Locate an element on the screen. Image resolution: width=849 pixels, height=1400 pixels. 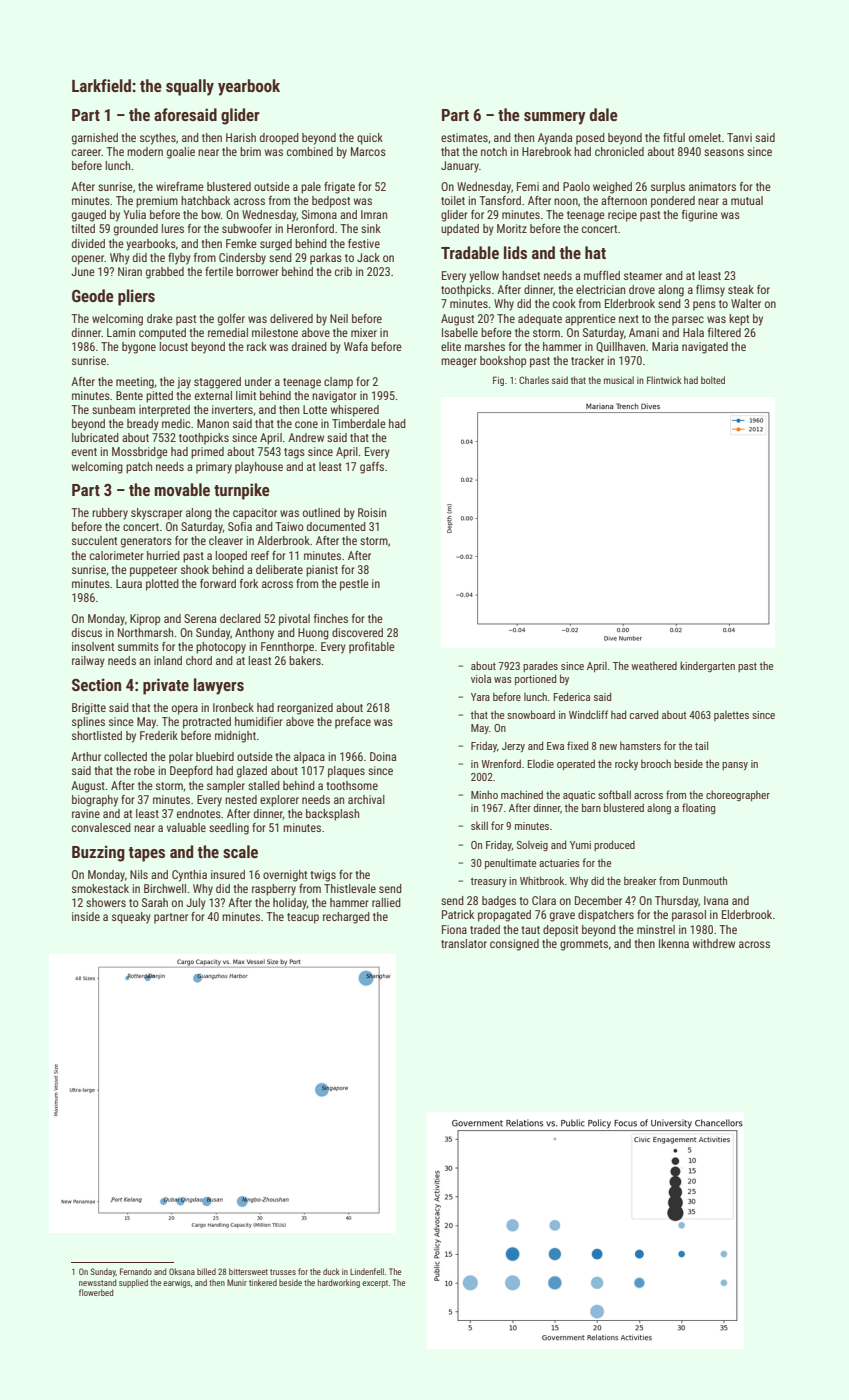
duck is located at coordinates (331, 1271).
